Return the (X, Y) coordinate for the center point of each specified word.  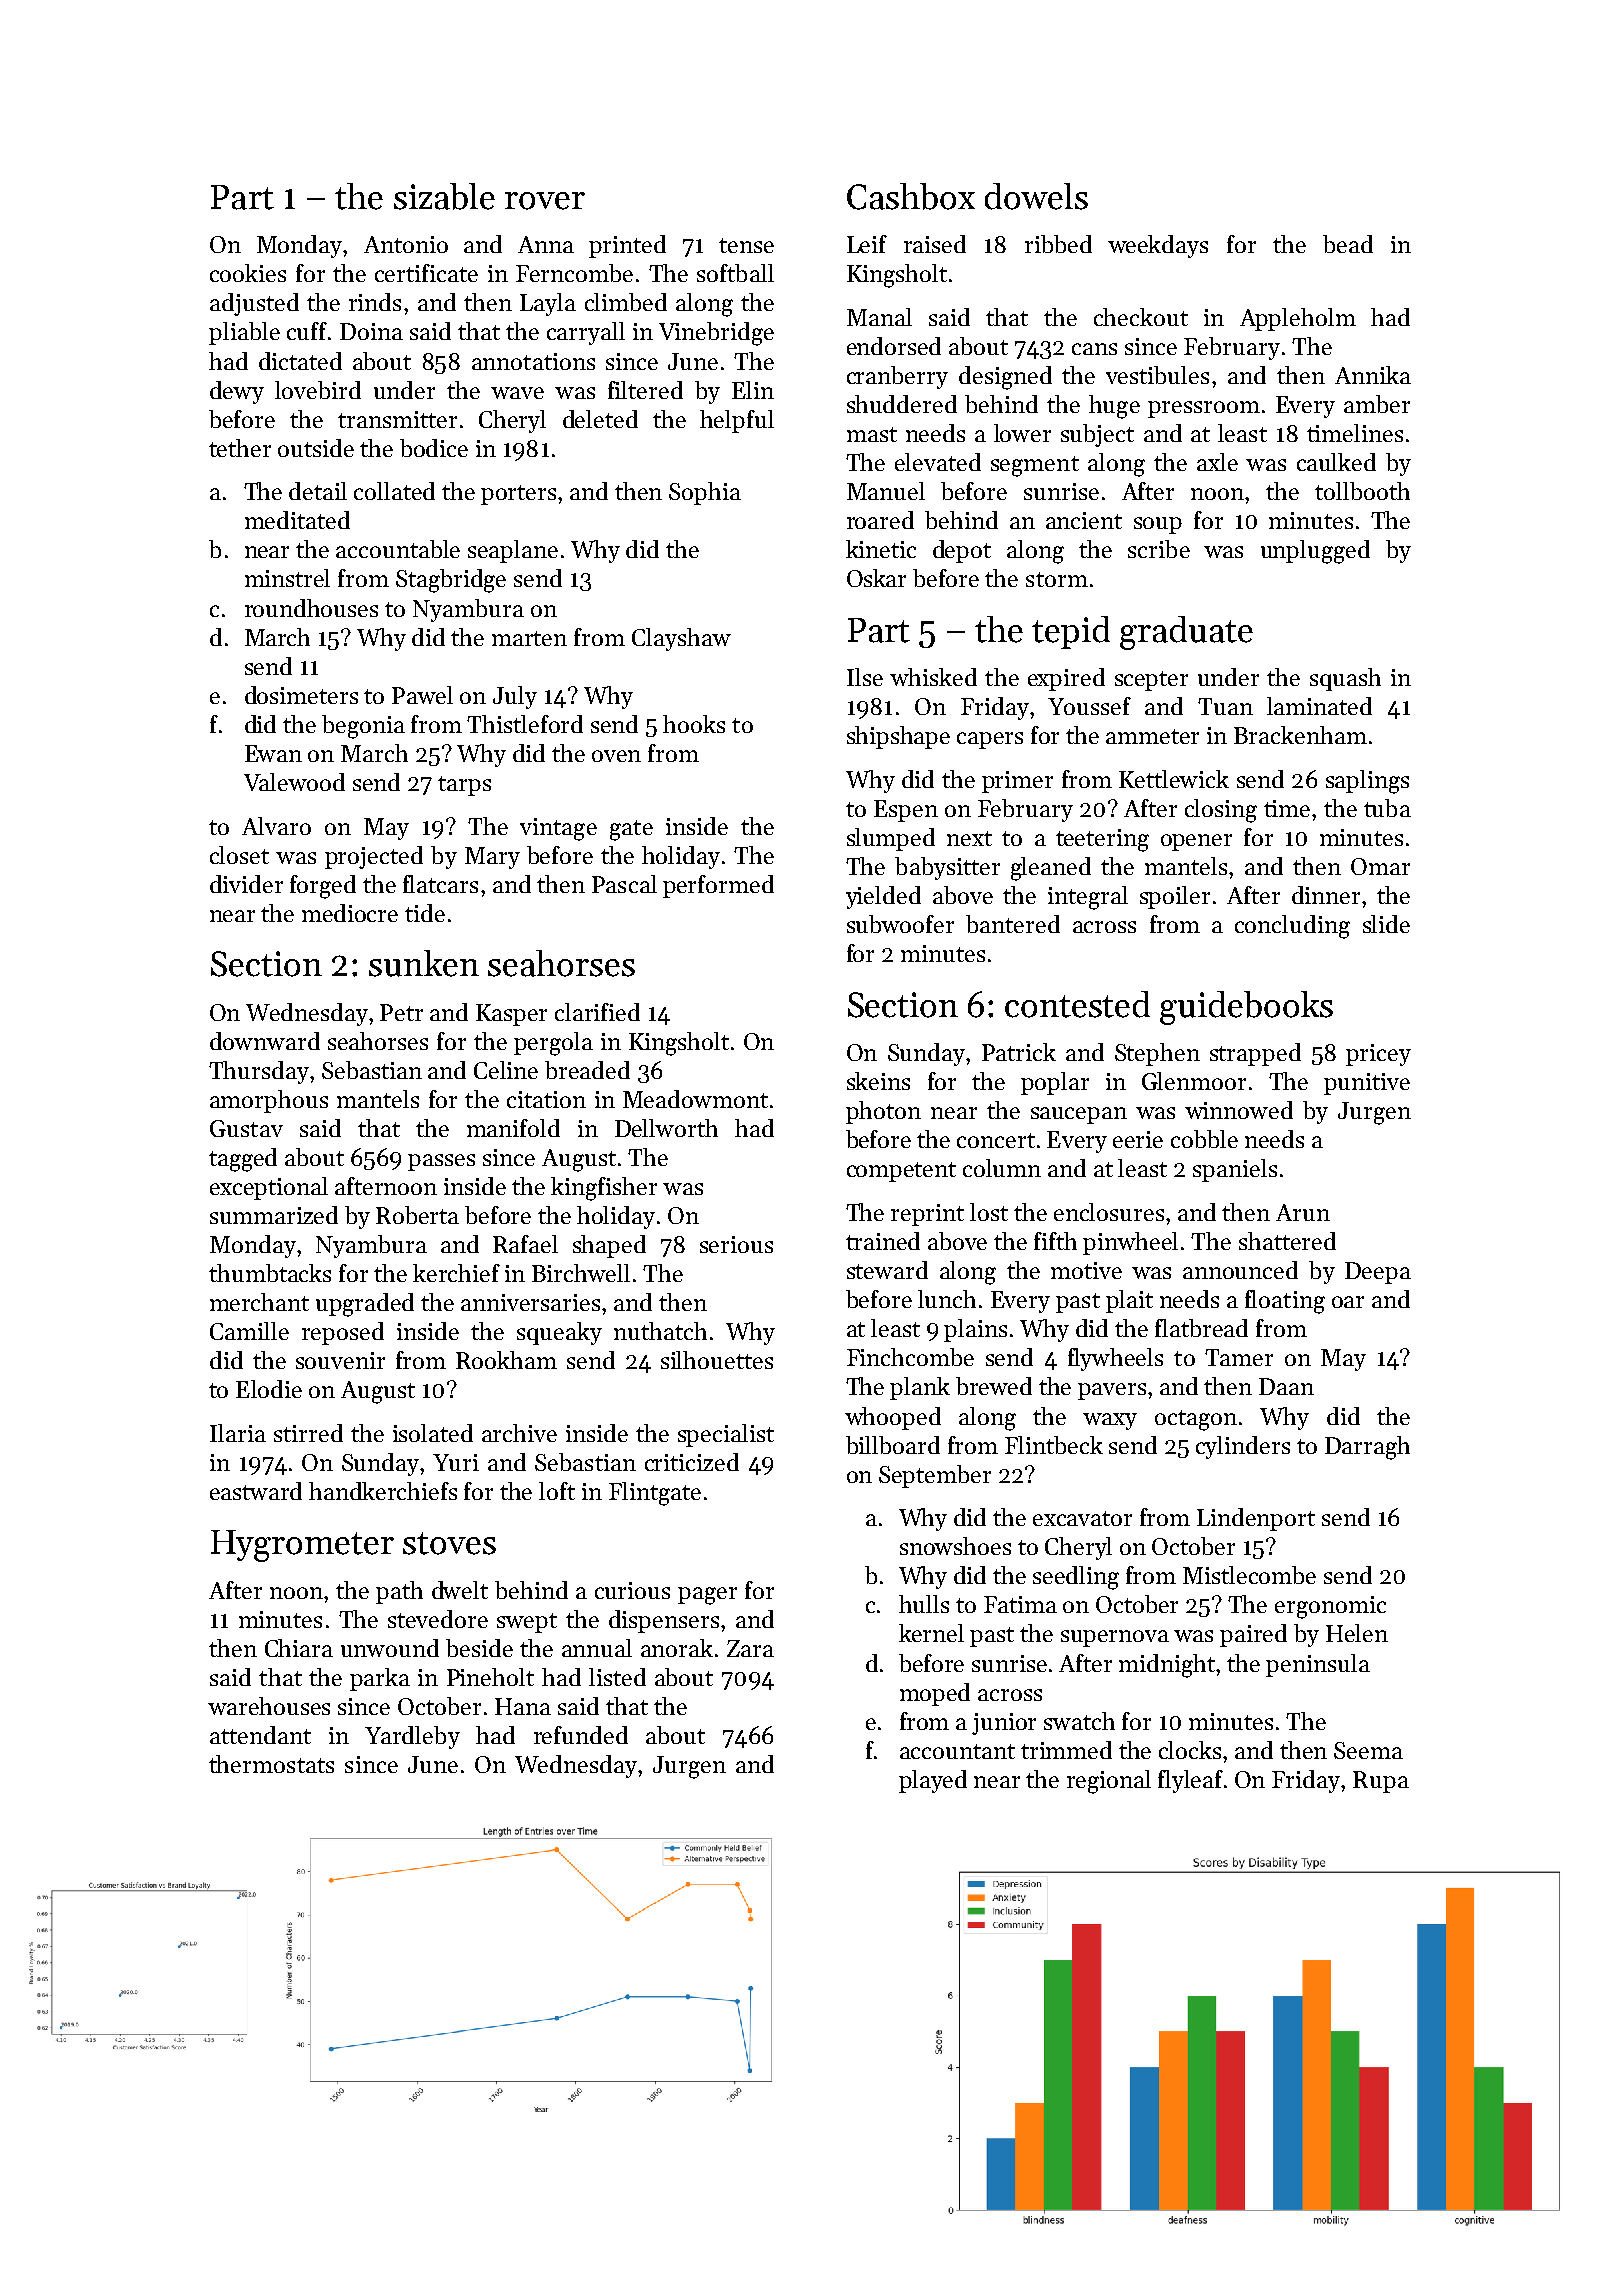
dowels (1036, 196)
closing (1221, 811)
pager (707, 1596)
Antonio (406, 244)
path (399, 1592)
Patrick (1019, 1052)
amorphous (269, 1101)
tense (746, 245)
